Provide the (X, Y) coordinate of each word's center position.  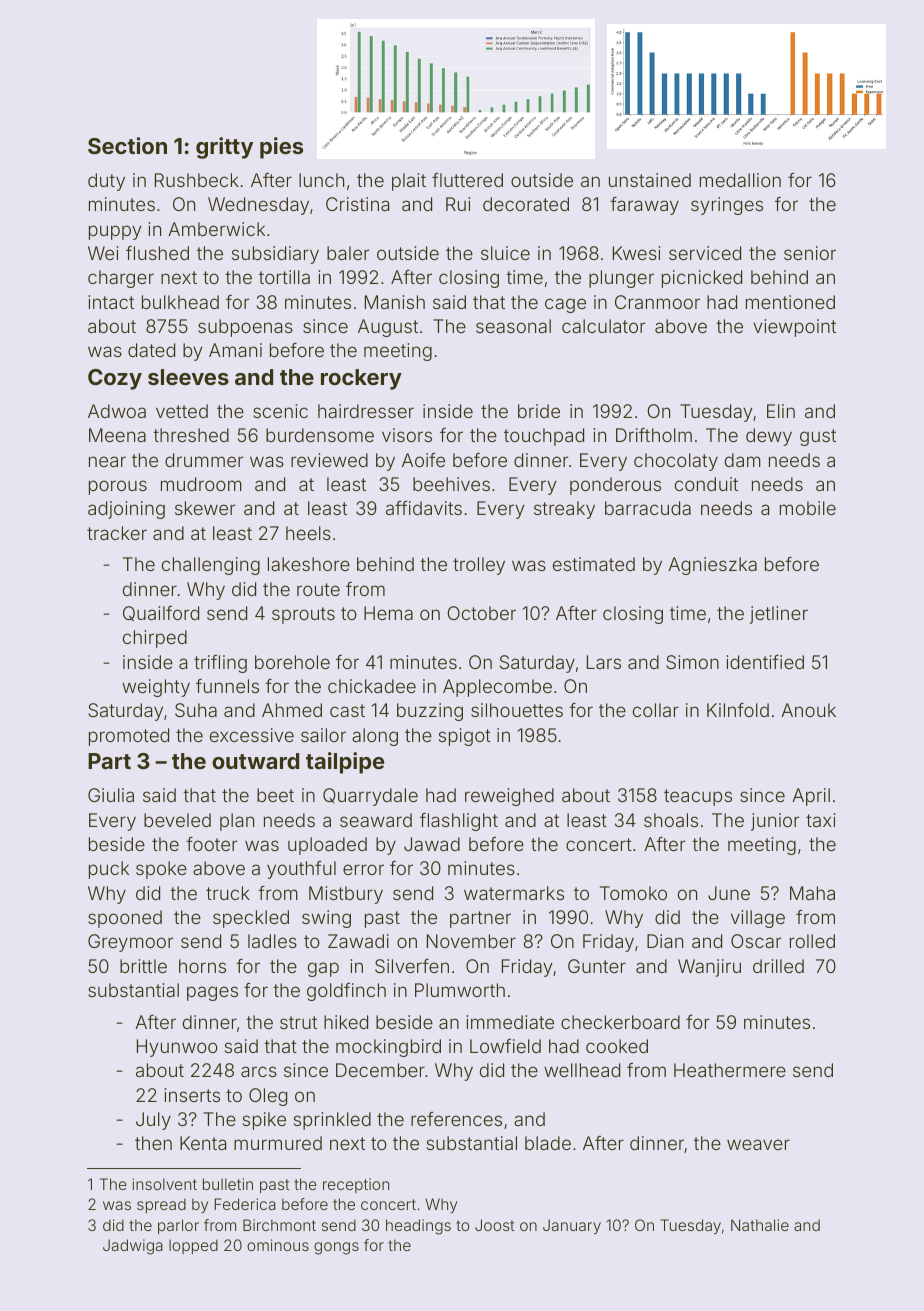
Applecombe (497, 688)
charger (121, 279)
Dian (665, 941)
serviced (705, 253)
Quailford (161, 614)
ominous (278, 1245)
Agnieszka (712, 566)
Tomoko (633, 893)
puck (109, 870)
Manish (395, 302)
